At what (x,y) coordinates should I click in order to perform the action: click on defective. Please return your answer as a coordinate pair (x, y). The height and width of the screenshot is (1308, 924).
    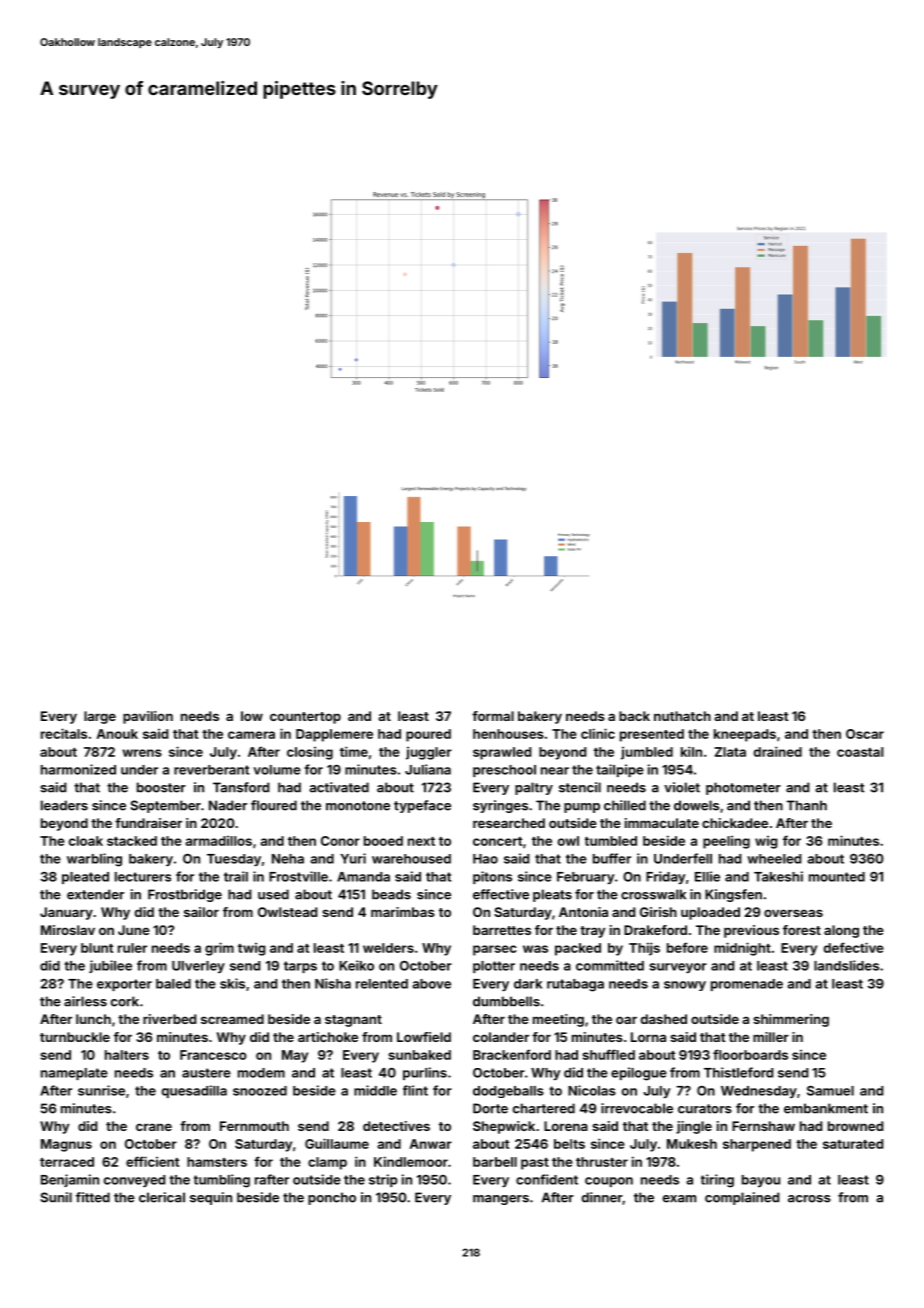
    Looking at the image, I should click on (854, 947).
